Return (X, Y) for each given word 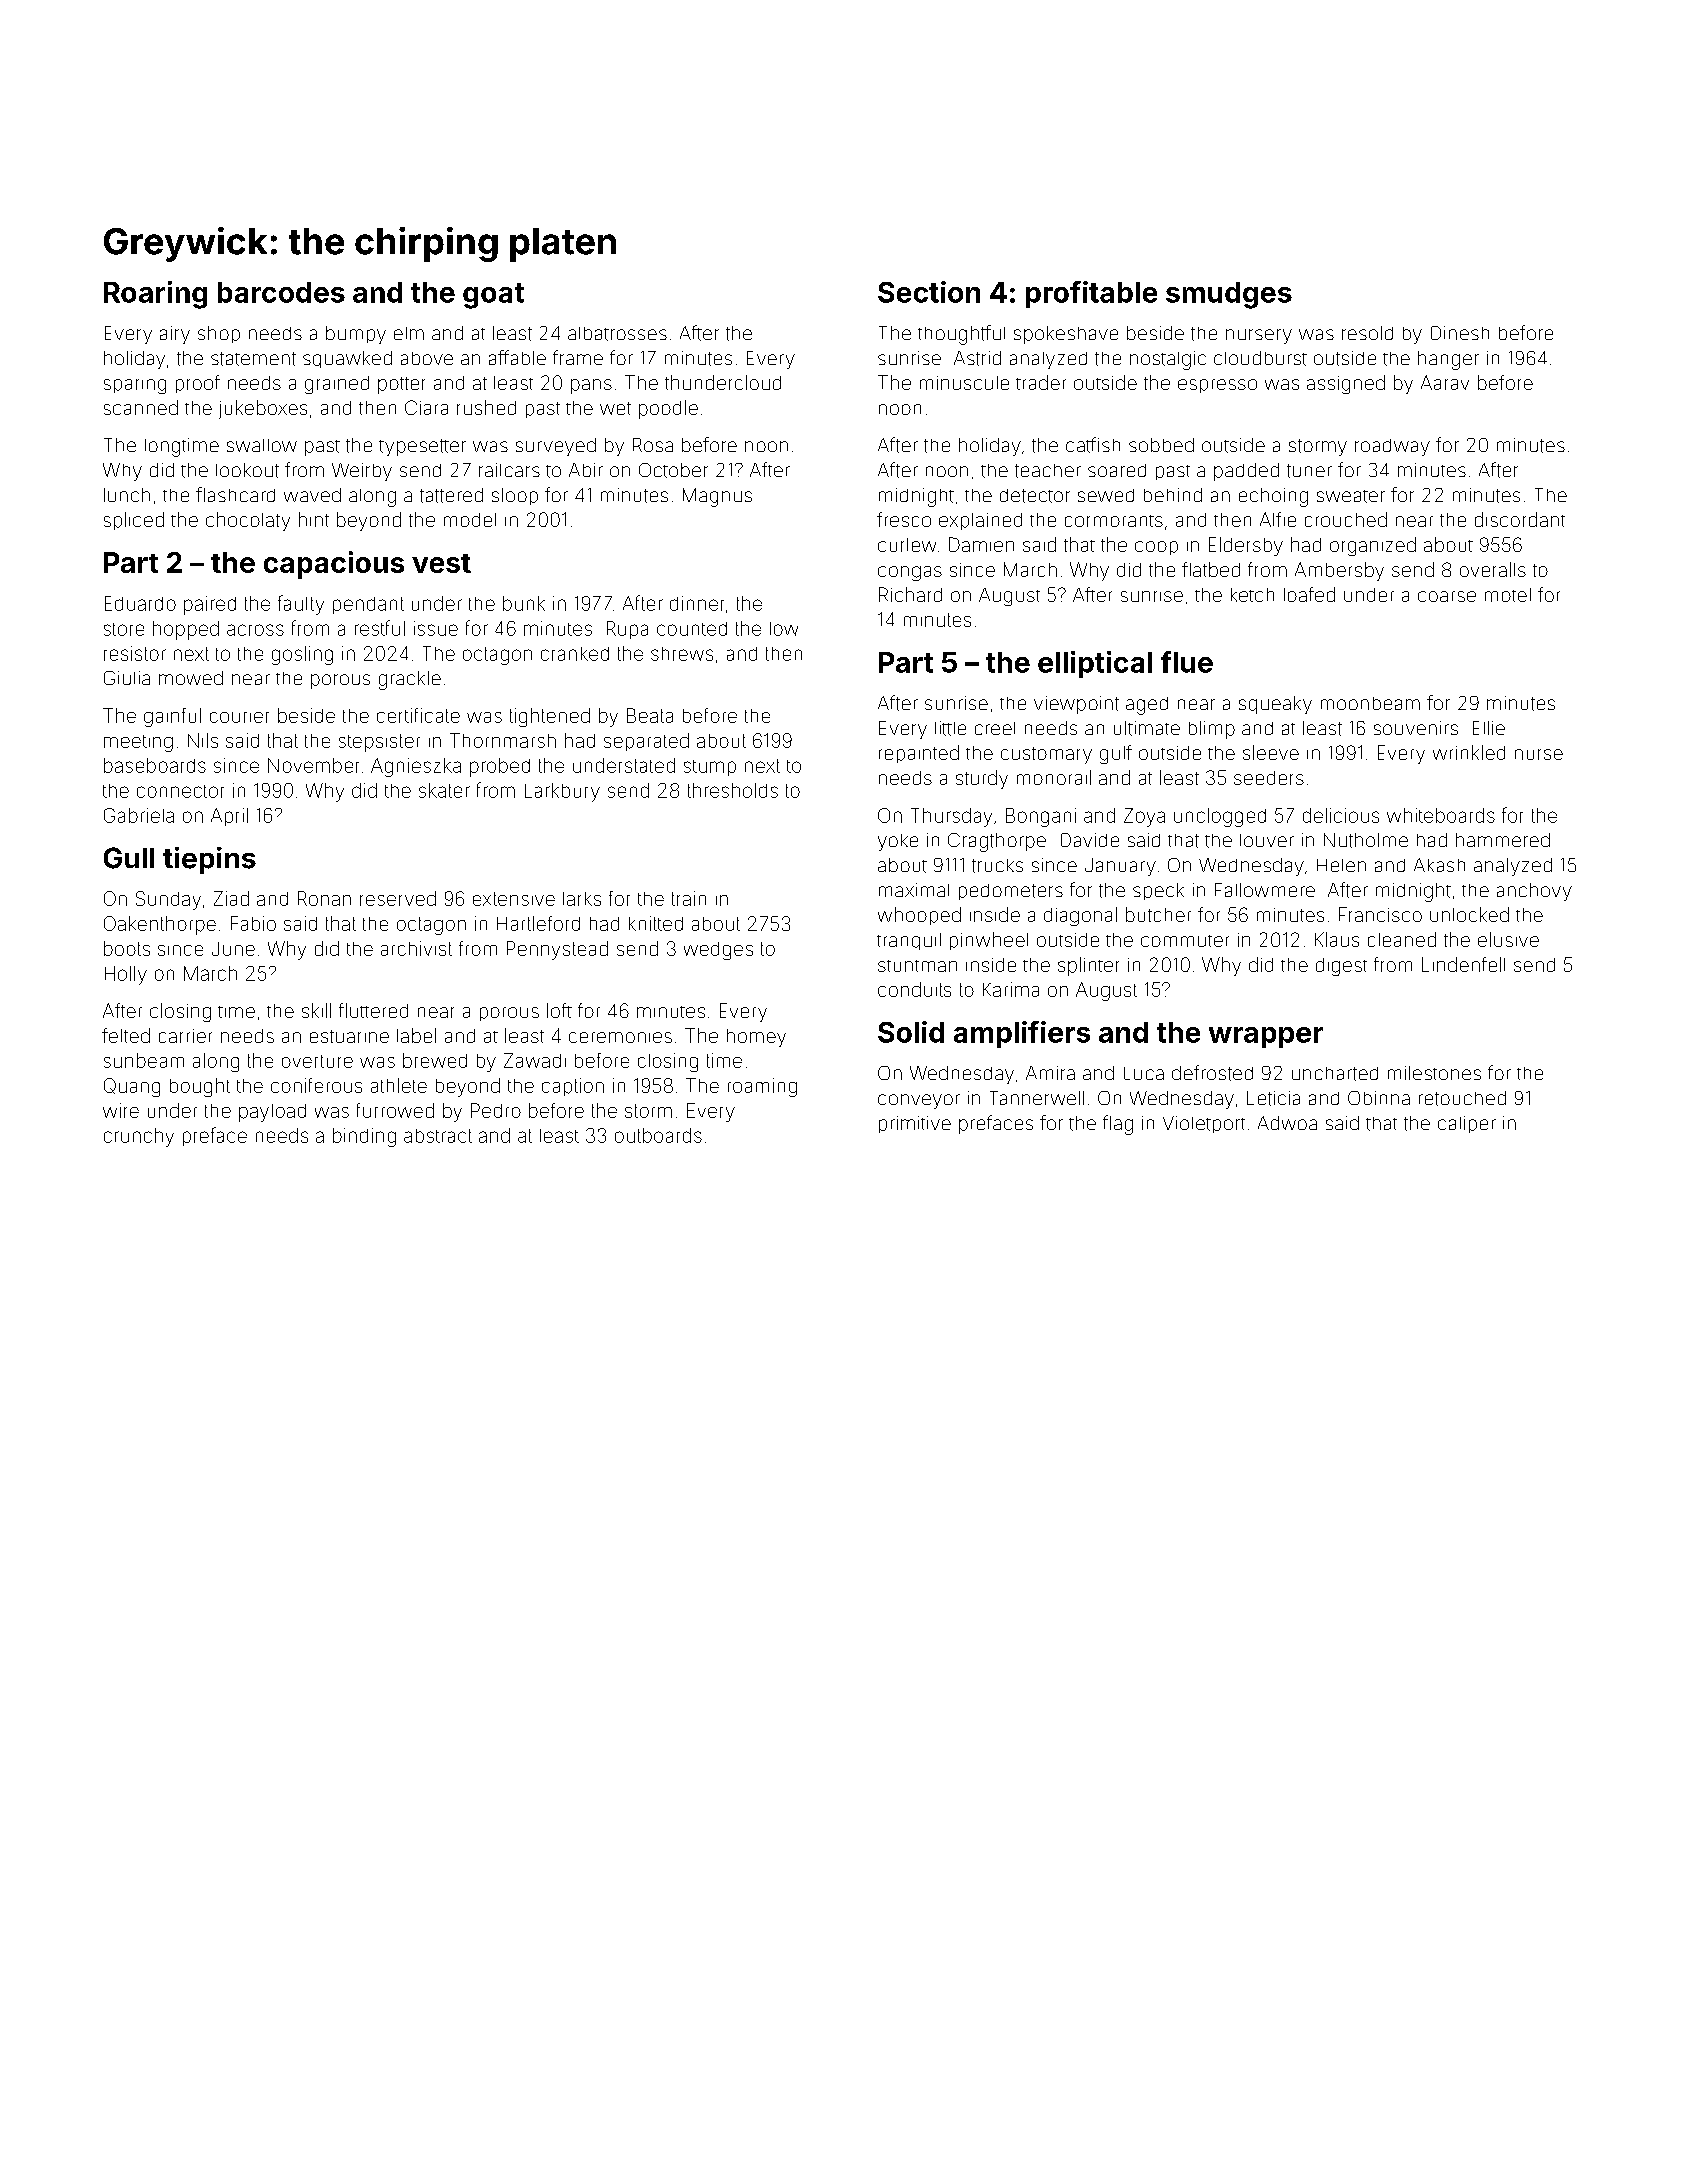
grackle (410, 680)
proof (198, 384)
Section (929, 292)
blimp (1212, 730)
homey (756, 1038)
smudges (1229, 295)
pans (591, 386)
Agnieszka (416, 767)
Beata (650, 715)
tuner (1309, 471)
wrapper (1266, 1037)
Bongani (1041, 817)
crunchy (139, 1137)
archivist (416, 948)
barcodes (281, 292)
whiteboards (1441, 815)
